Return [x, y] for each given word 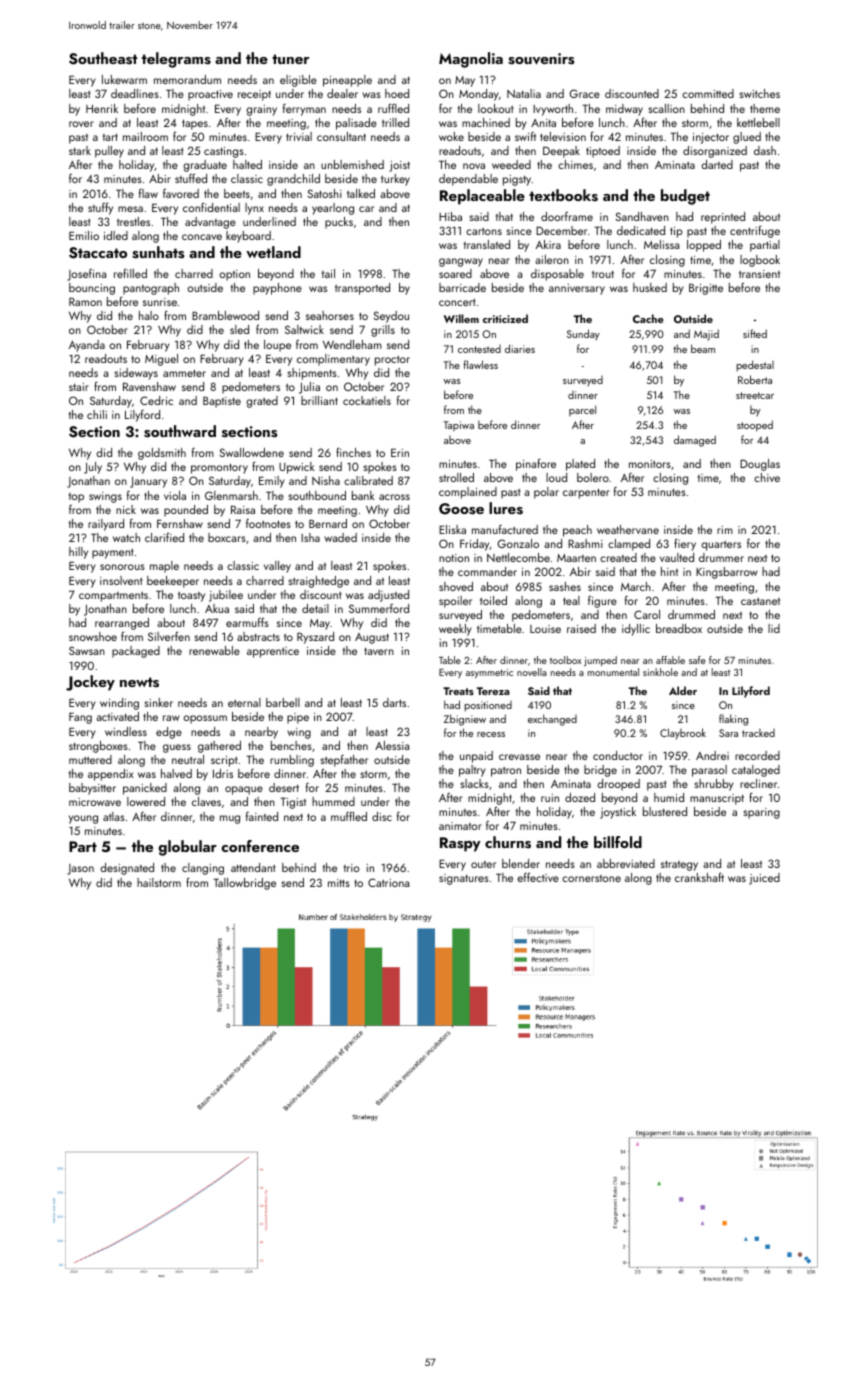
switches [760, 93]
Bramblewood [225, 315]
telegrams [176, 60]
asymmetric [489, 673]
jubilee [226, 596]
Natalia [524, 93]
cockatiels [367, 400]
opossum [205, 719]
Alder [683, 690]
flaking [733, 720]
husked [650, 287]
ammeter [184, 373]
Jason [80, 869]
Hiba [450, 216]
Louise [545, 629]
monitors [650, 464]
